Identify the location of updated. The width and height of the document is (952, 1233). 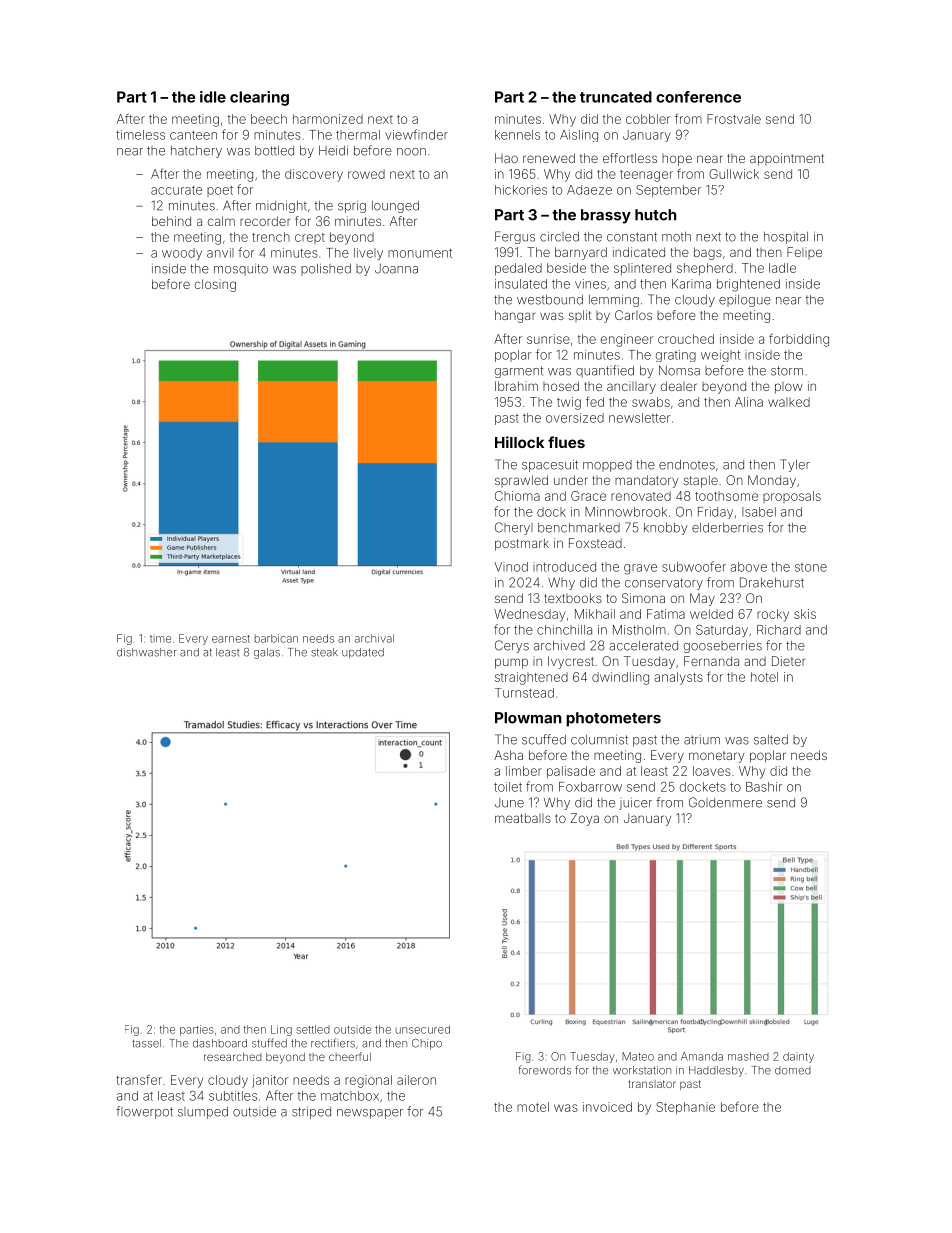
(363, 653).
